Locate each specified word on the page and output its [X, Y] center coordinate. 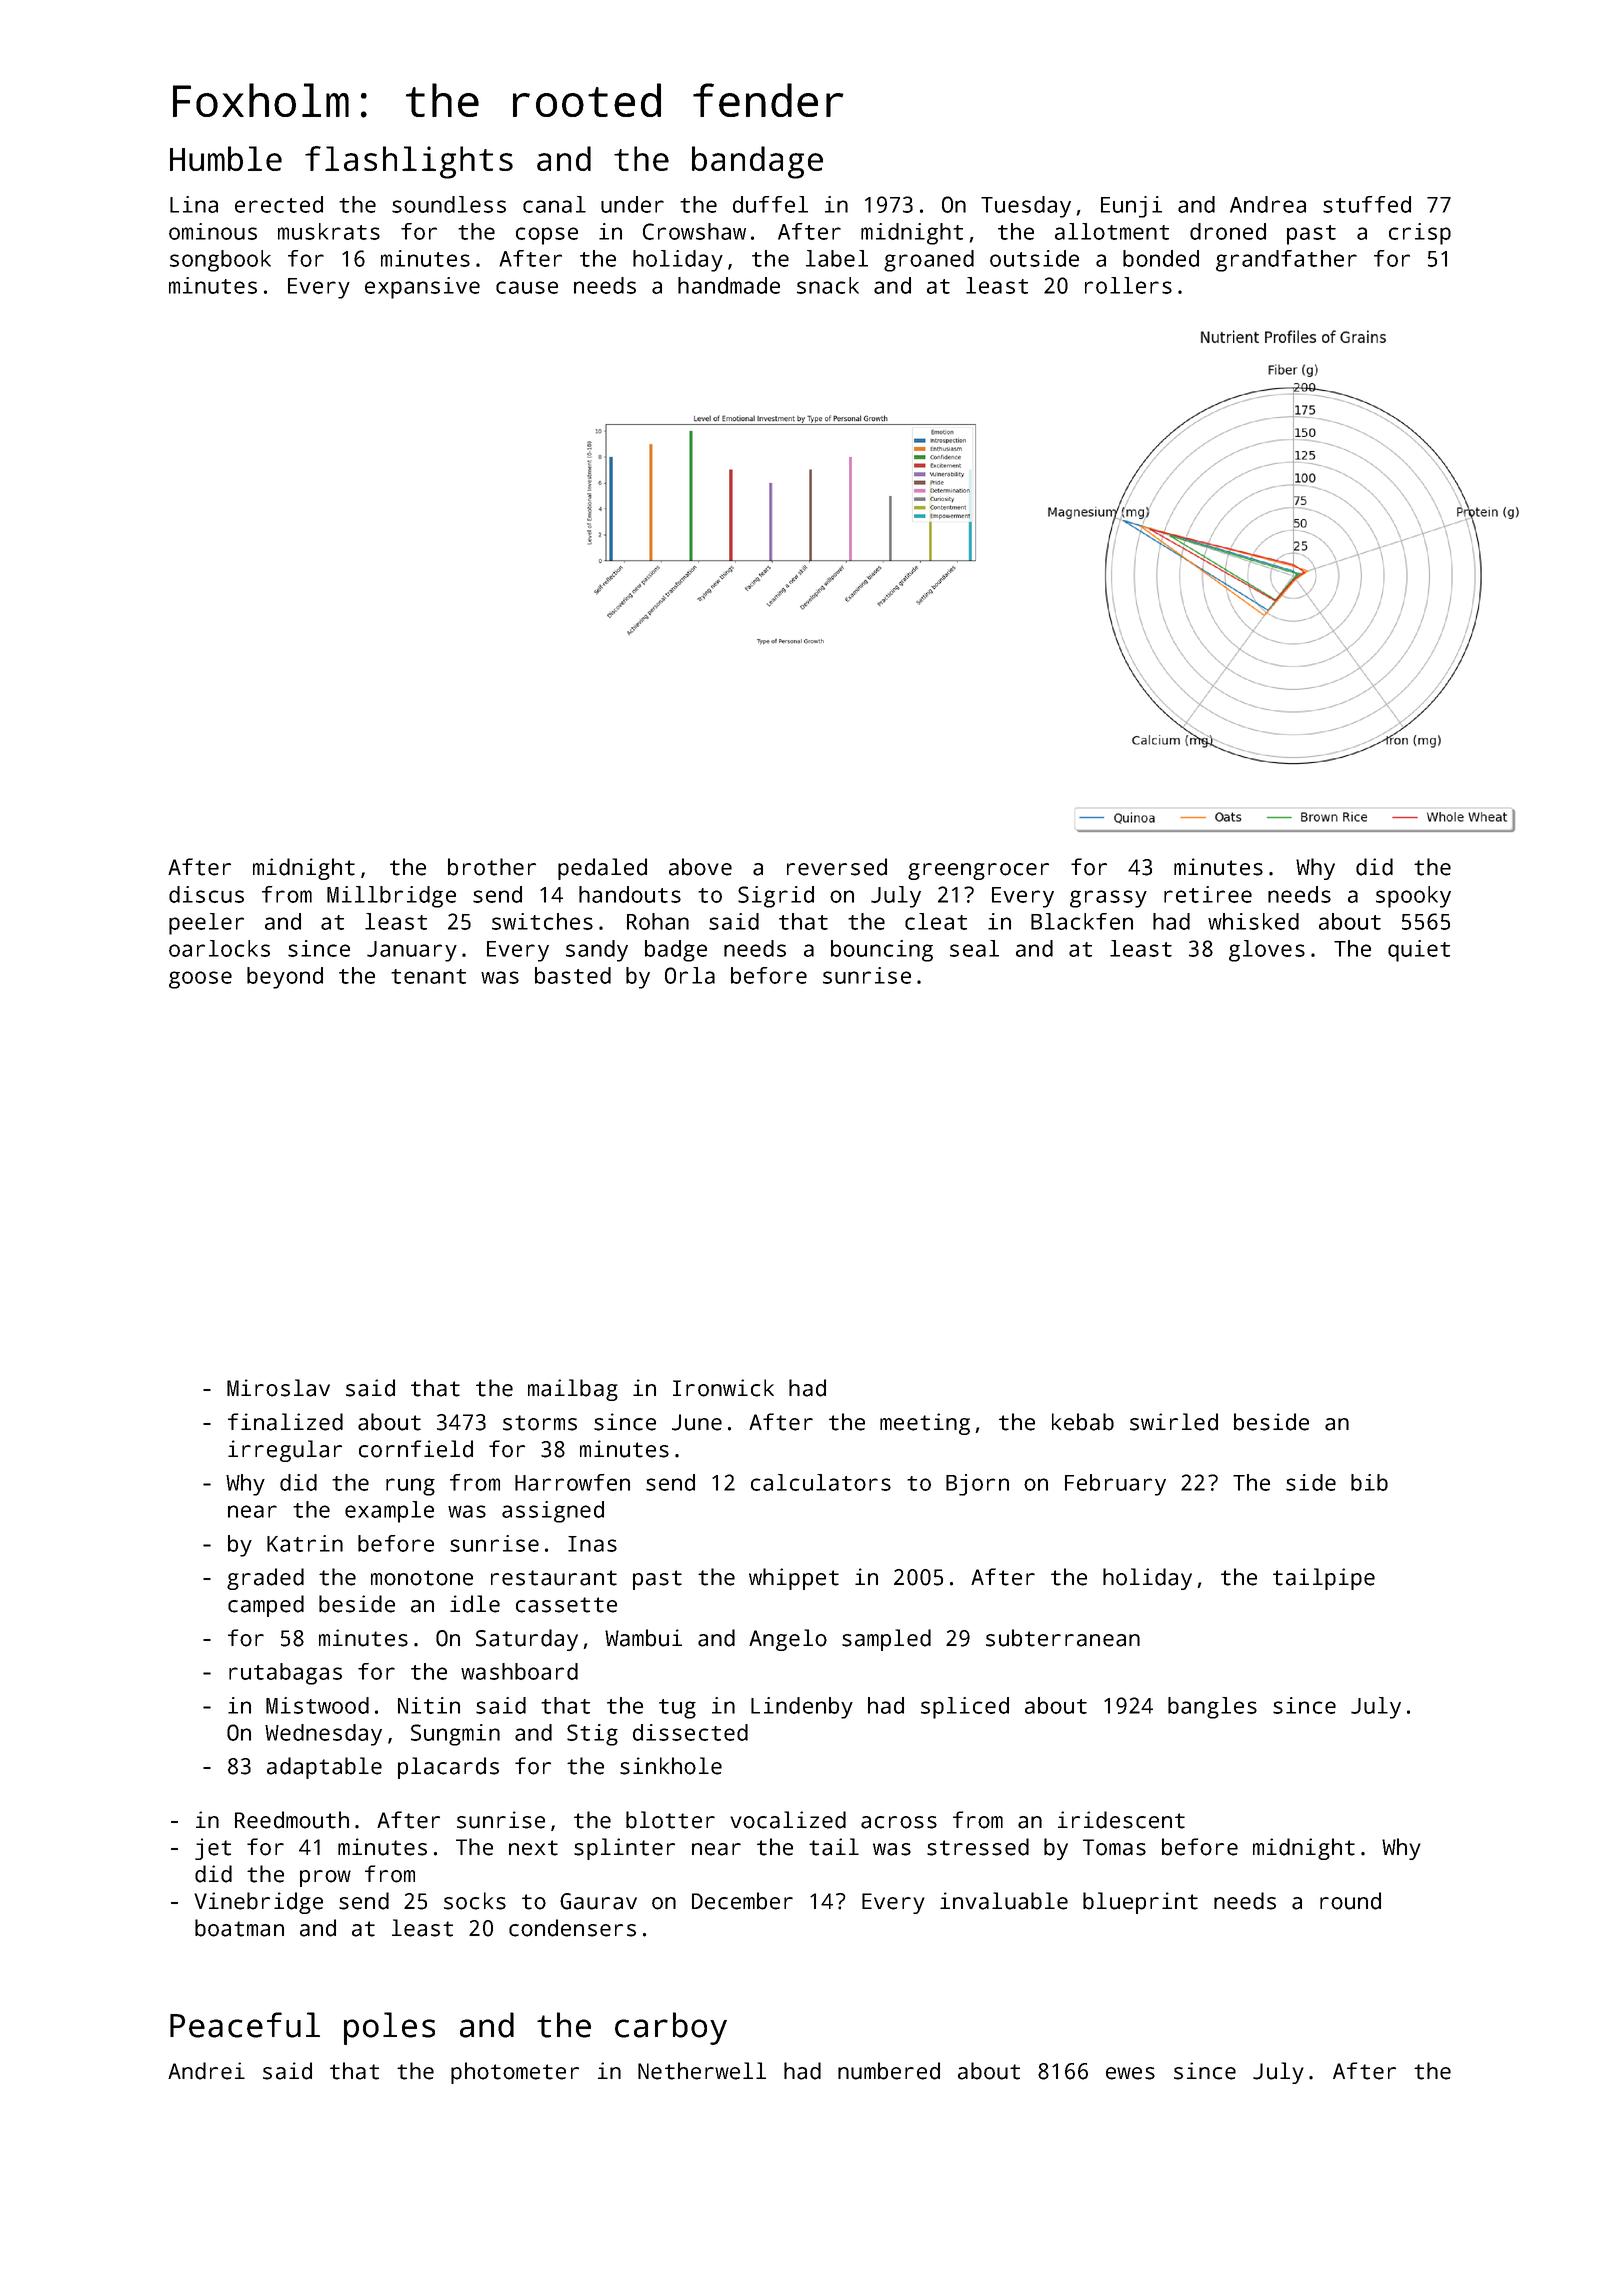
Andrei [206, 2071]
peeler [206, 924]
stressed [978, 1847]
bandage [757, 162]
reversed [837, 867]
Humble [226, 158]
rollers [1128, 285]
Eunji [1131, 207]
